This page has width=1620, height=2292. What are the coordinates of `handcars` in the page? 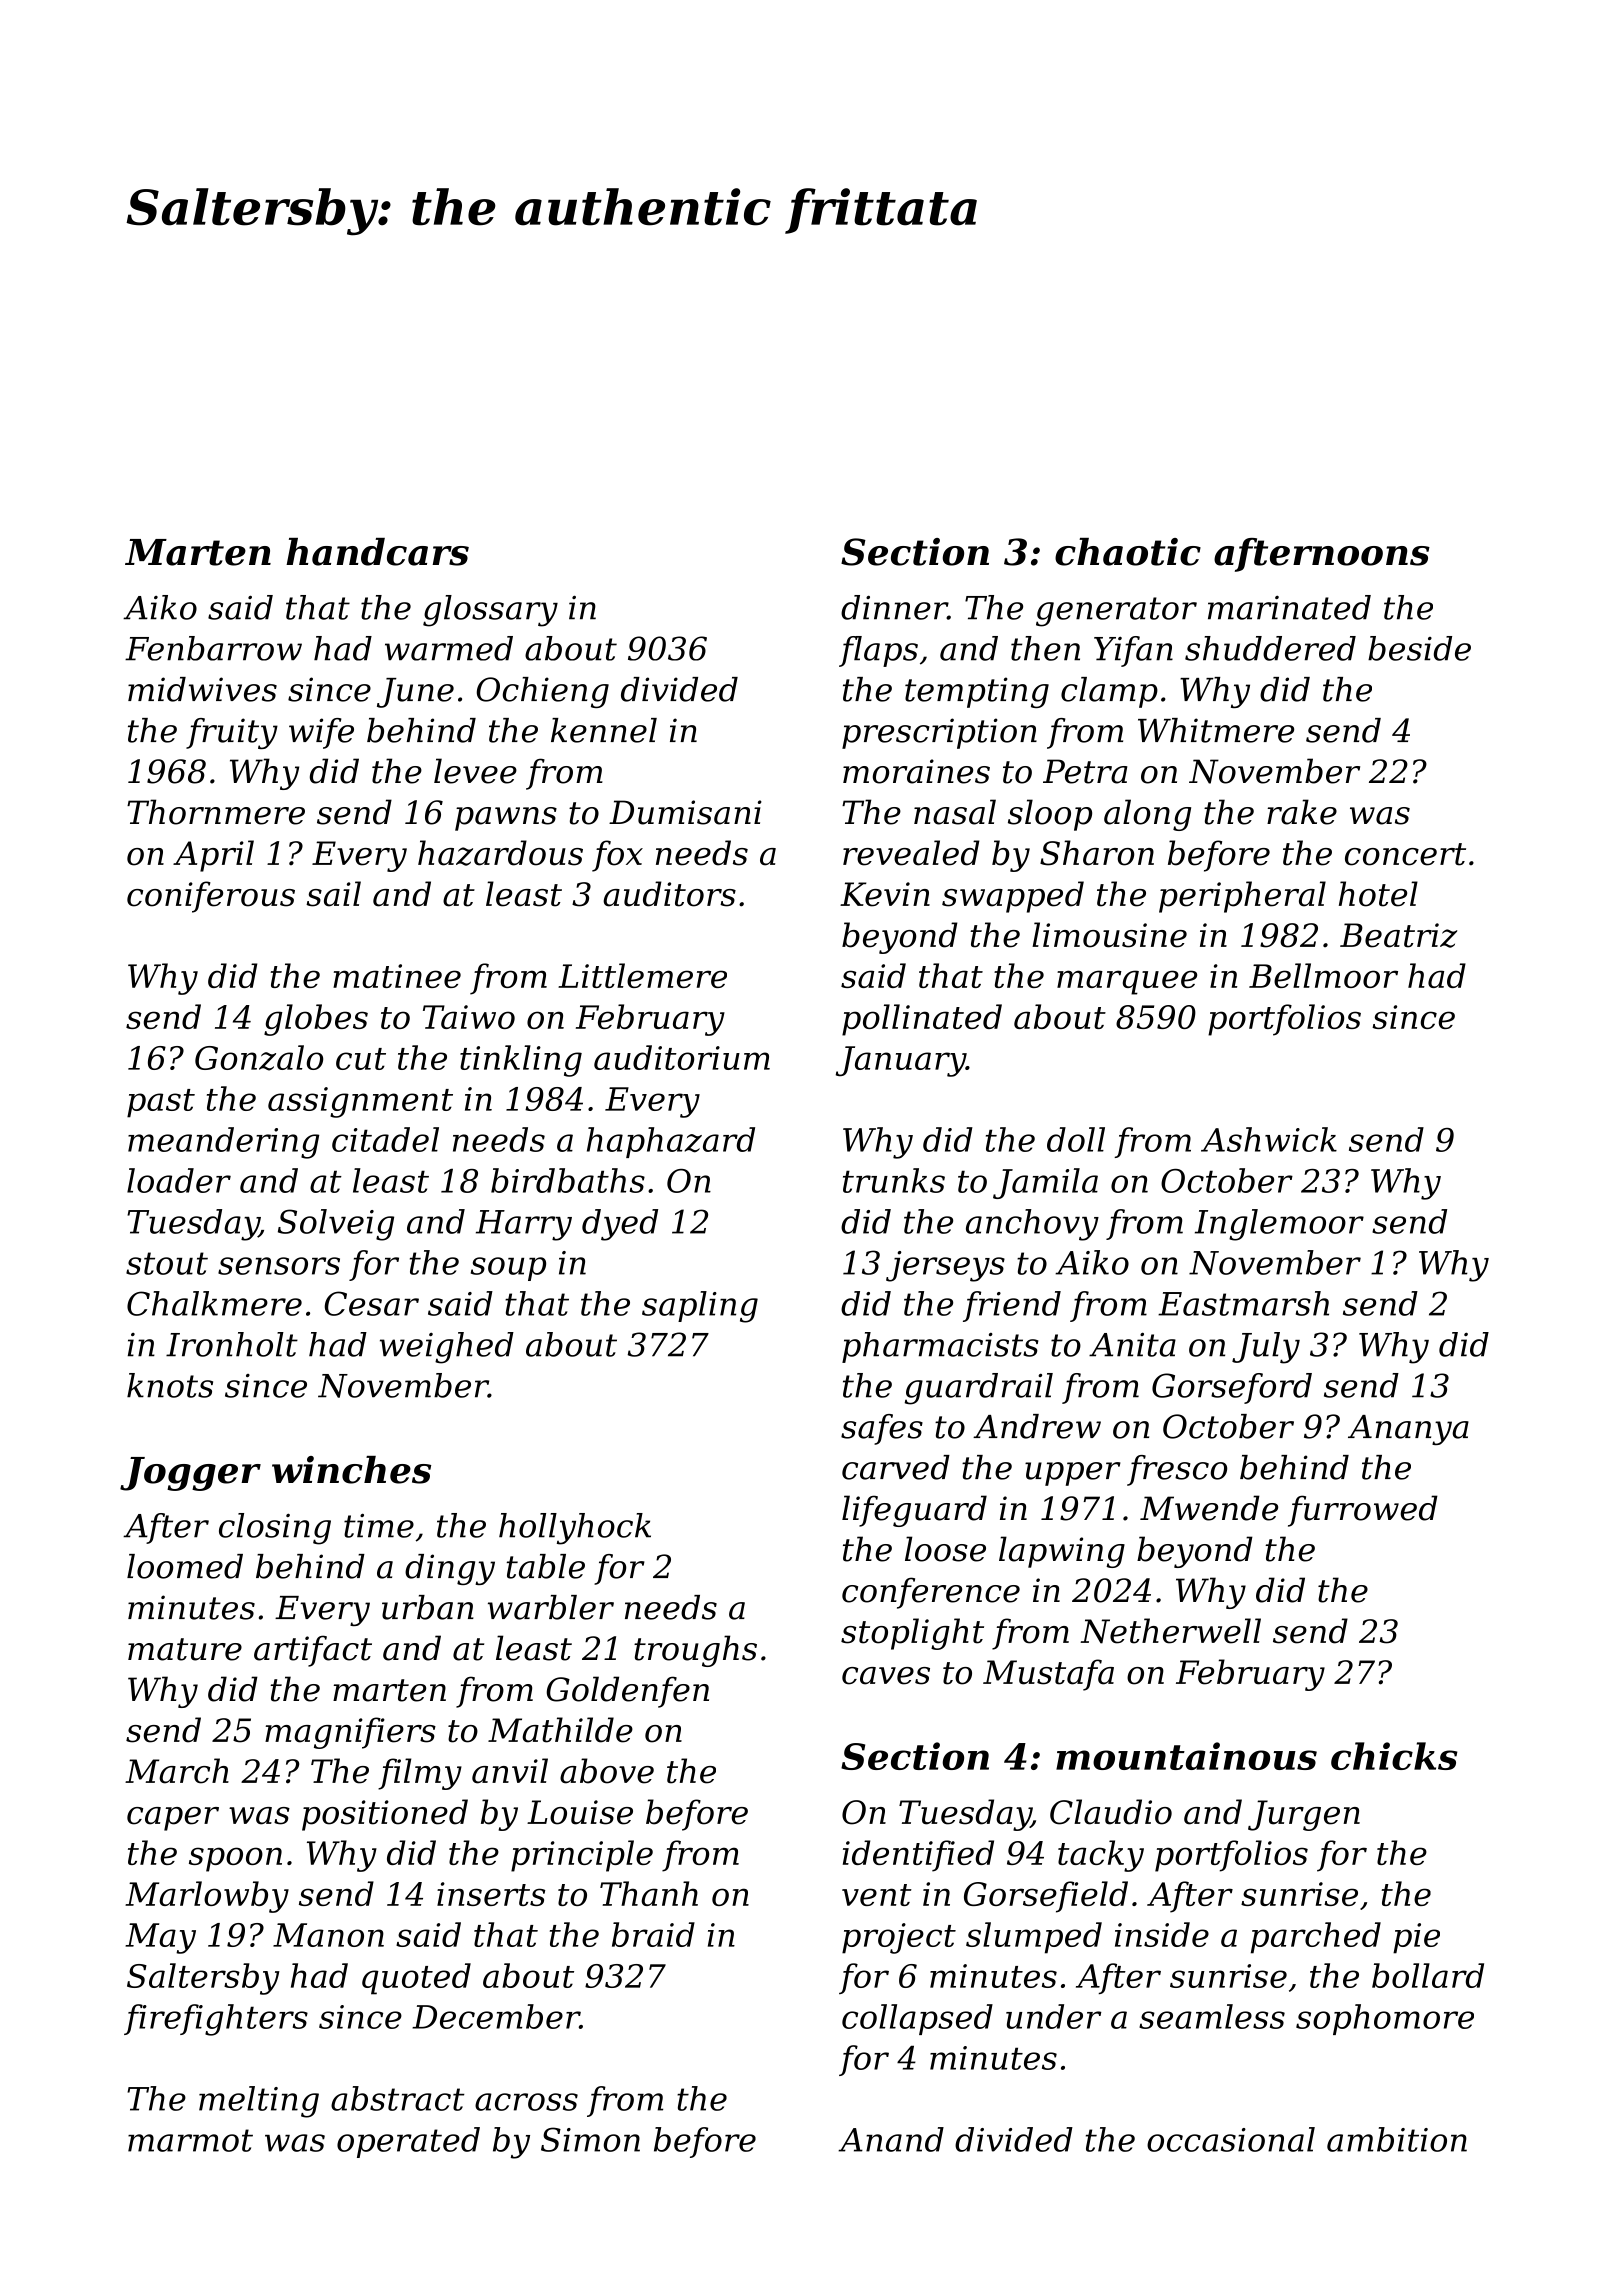 It's located at (377, 552).
